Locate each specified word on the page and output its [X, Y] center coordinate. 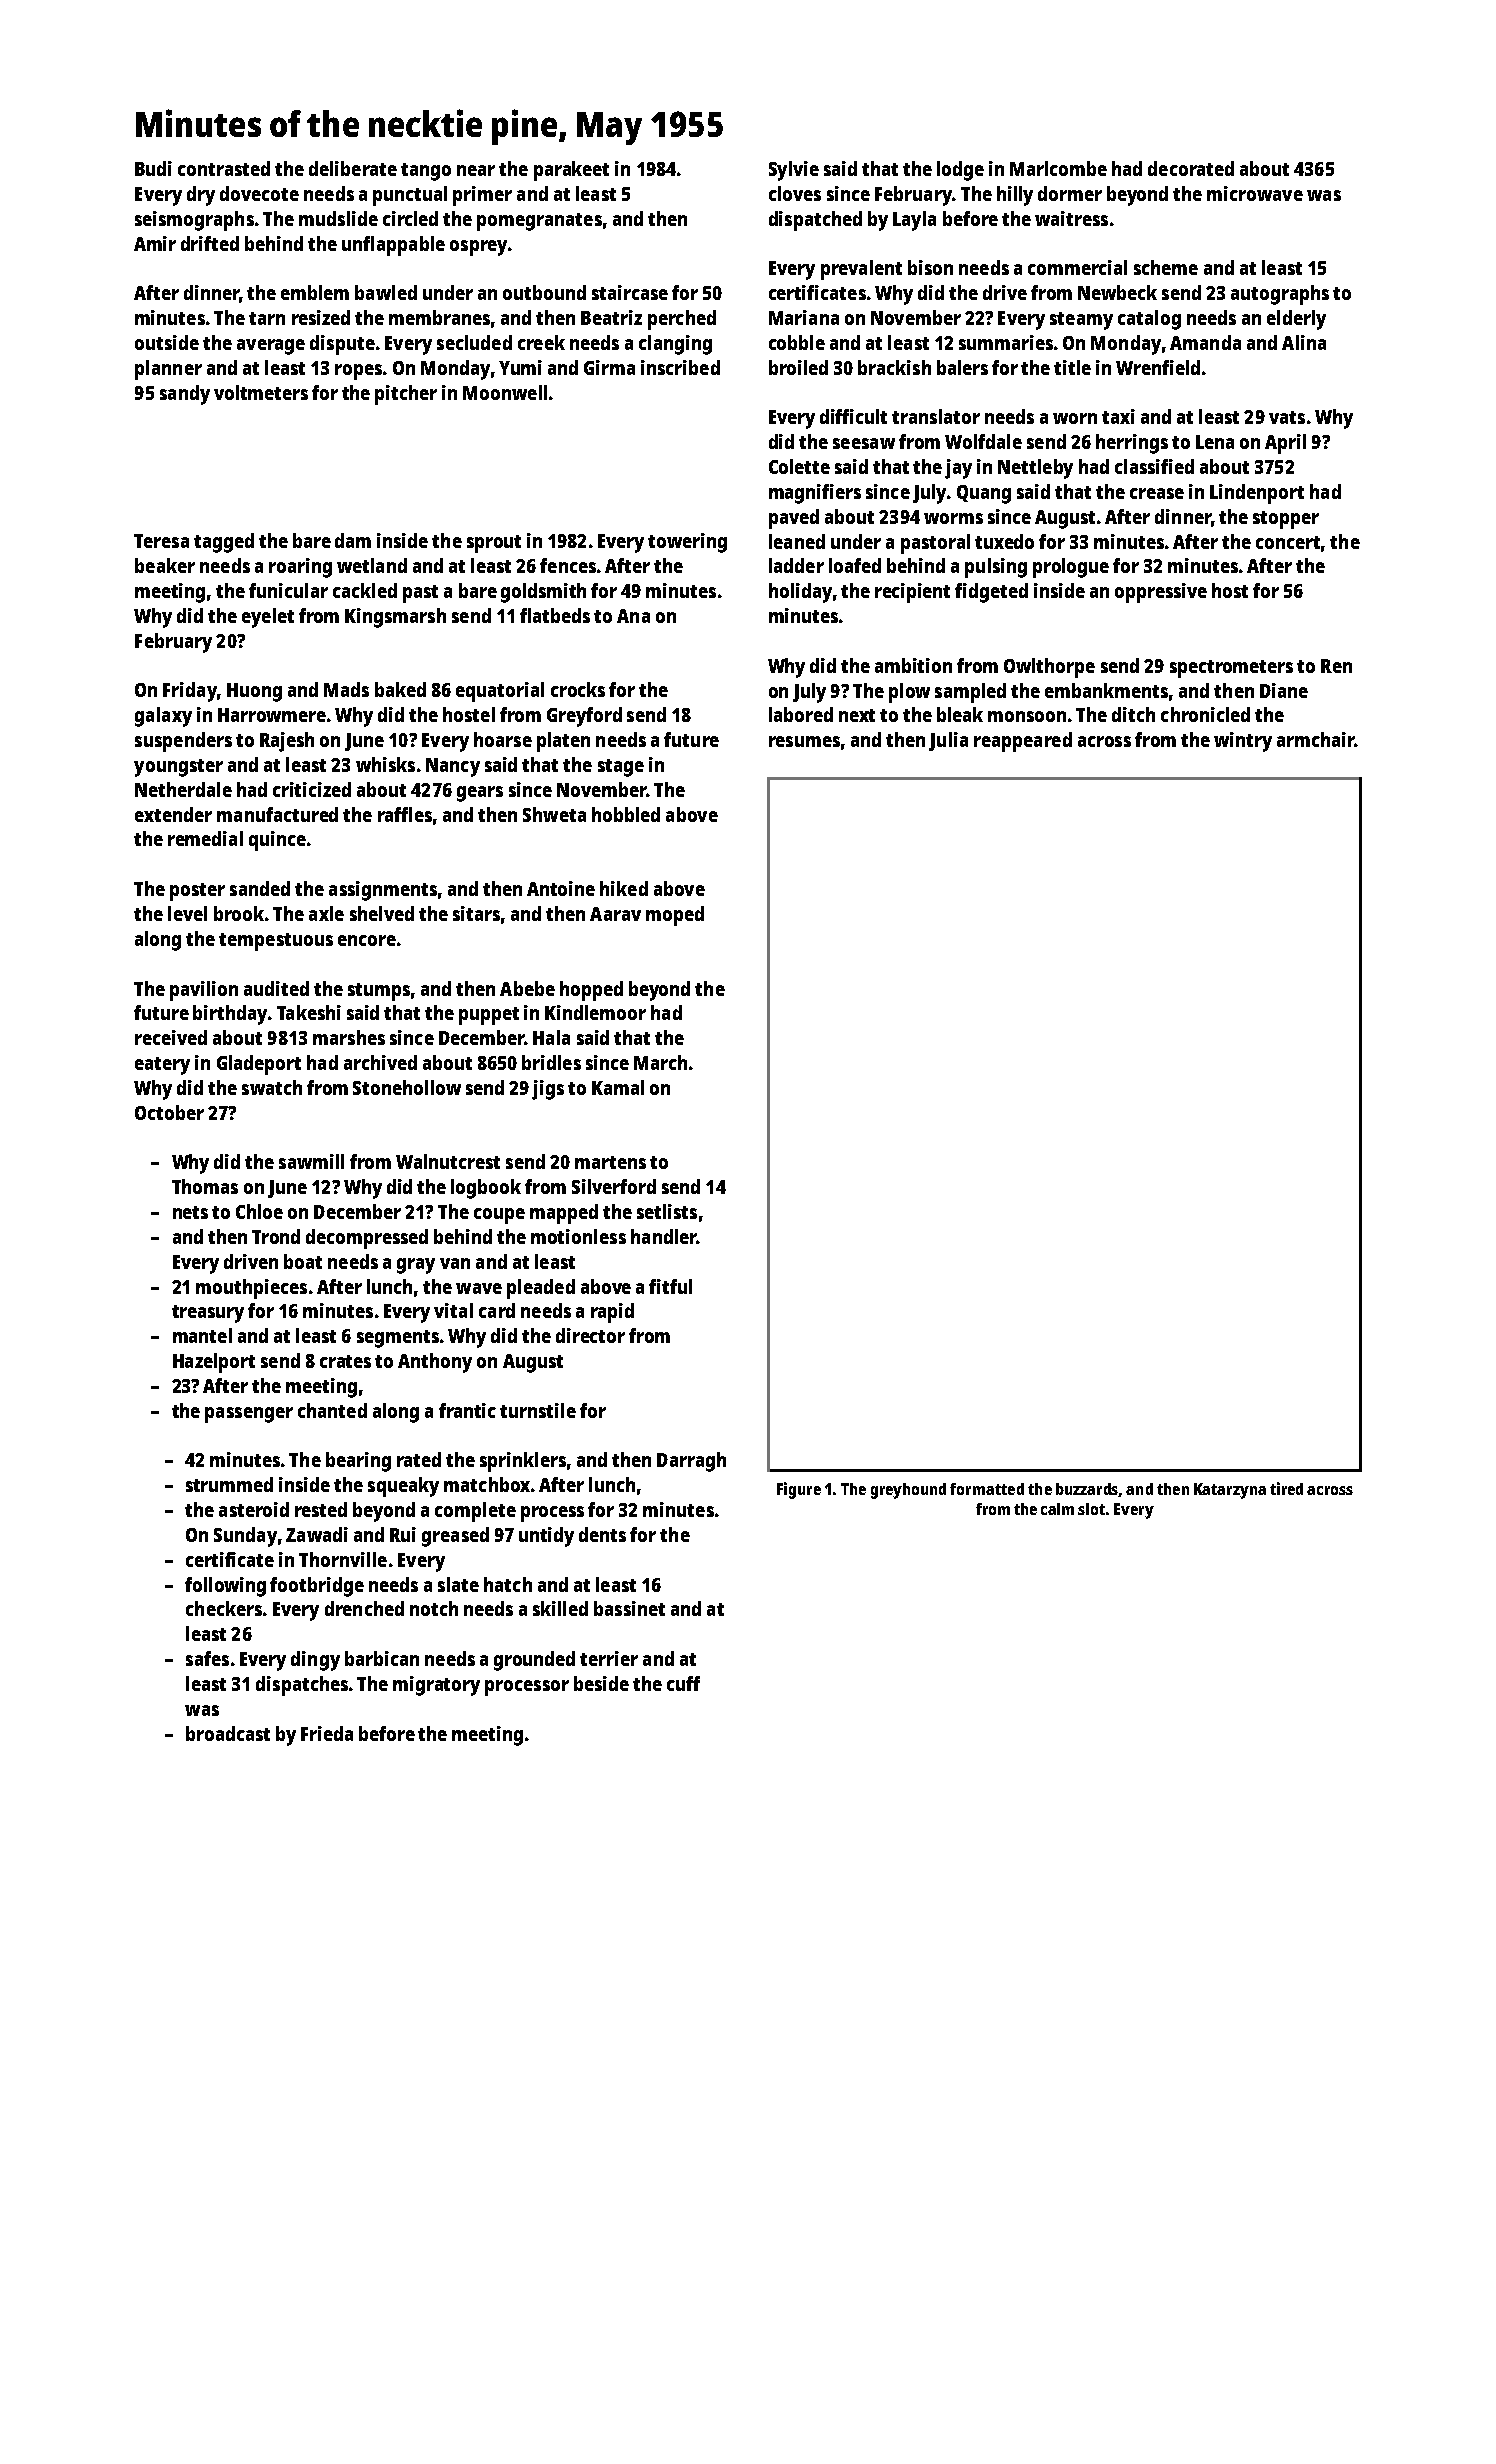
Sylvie [794, 171]
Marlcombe [1058, 168]
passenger [249, 1415]
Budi [153, 168]
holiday [800, 593]
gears [480, 794]
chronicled [1205, 714]
